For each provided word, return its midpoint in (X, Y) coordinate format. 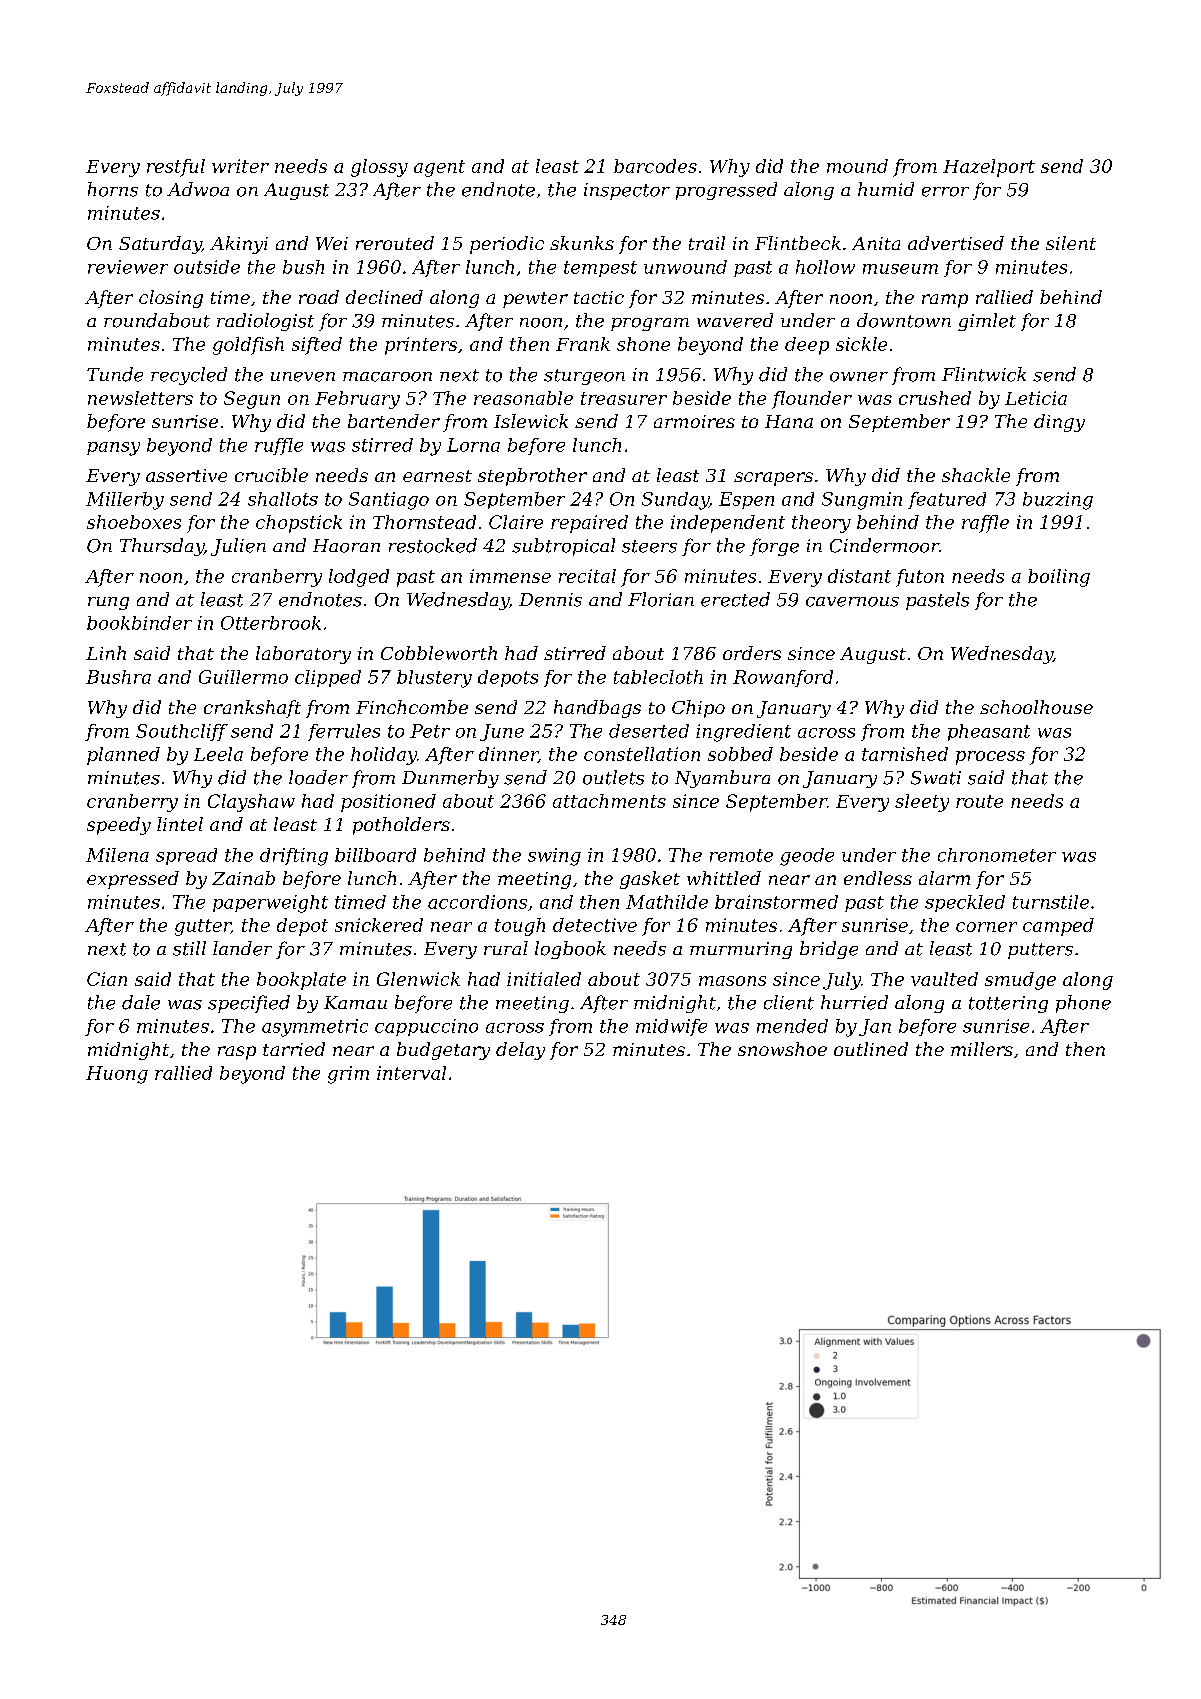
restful (176, 168)
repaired (589, 524)
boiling (1059, 578)
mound (857, 166)
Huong (117, 1075)
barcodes (655, 166)
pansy (113, 449)
